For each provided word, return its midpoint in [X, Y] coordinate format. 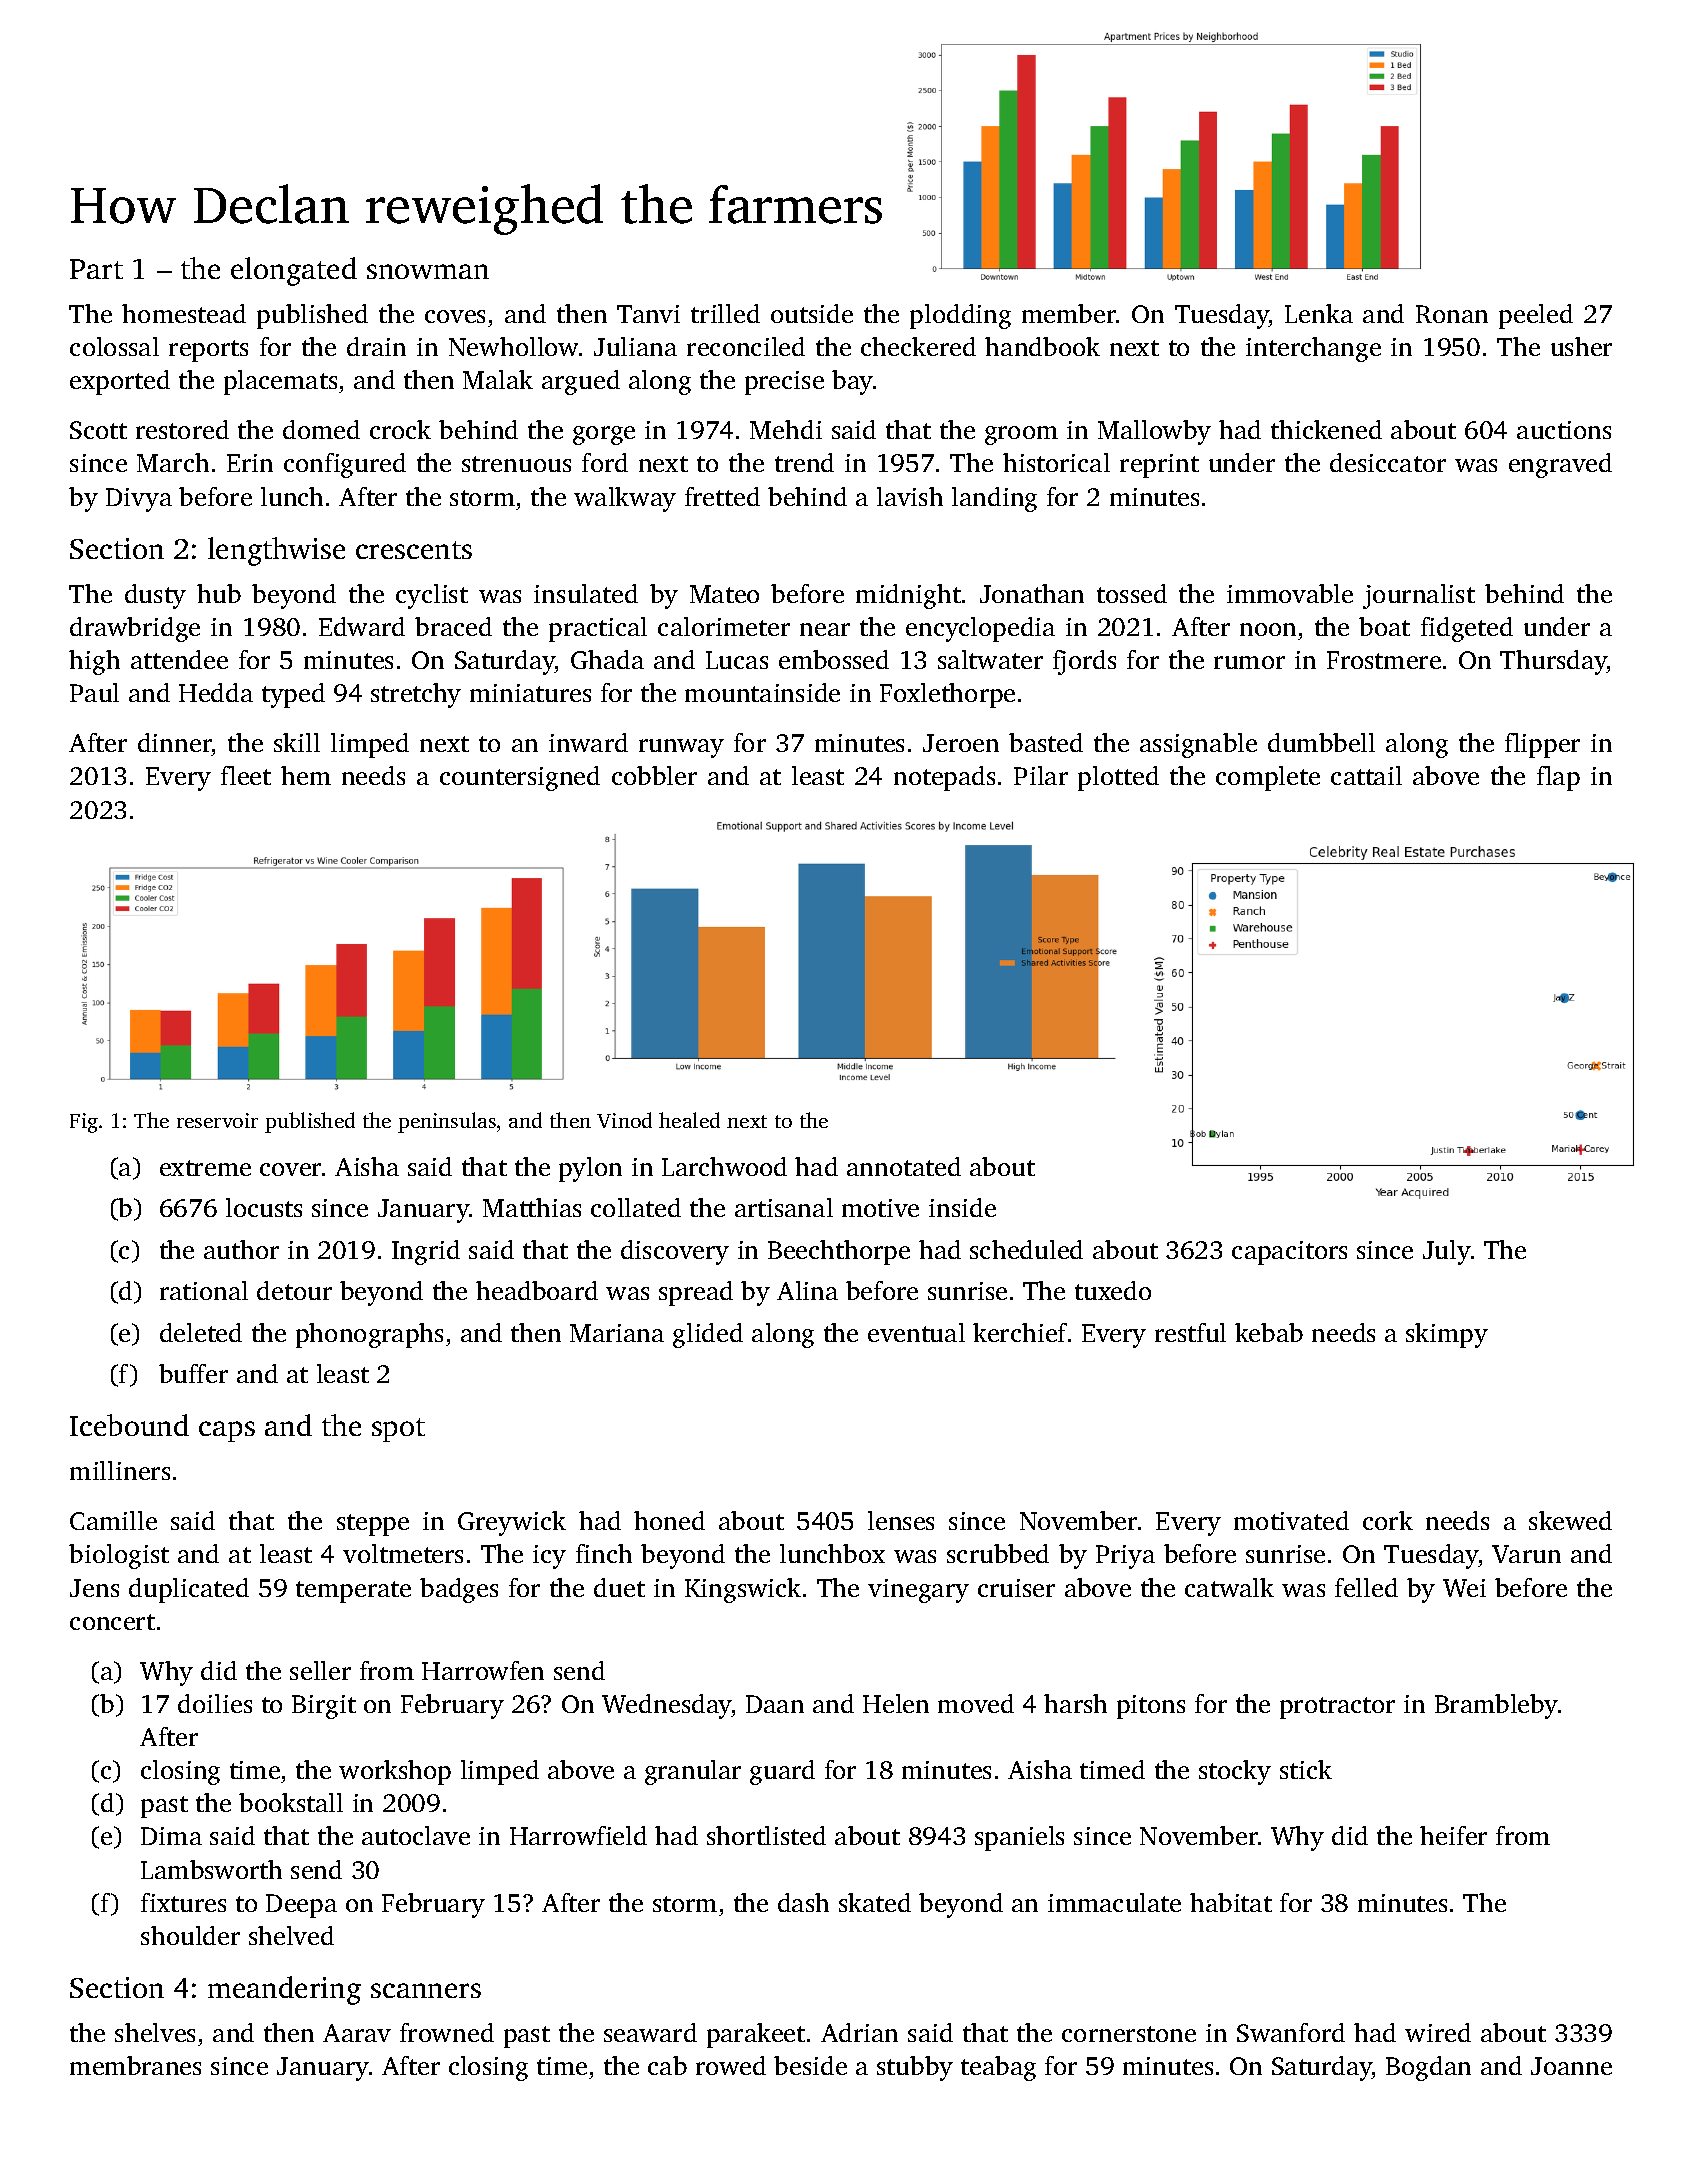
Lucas [737, 660]
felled [1366, 1587]
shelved [291, 1935]
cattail [1366, 775]
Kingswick [743, 1590]
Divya [139, 500]
